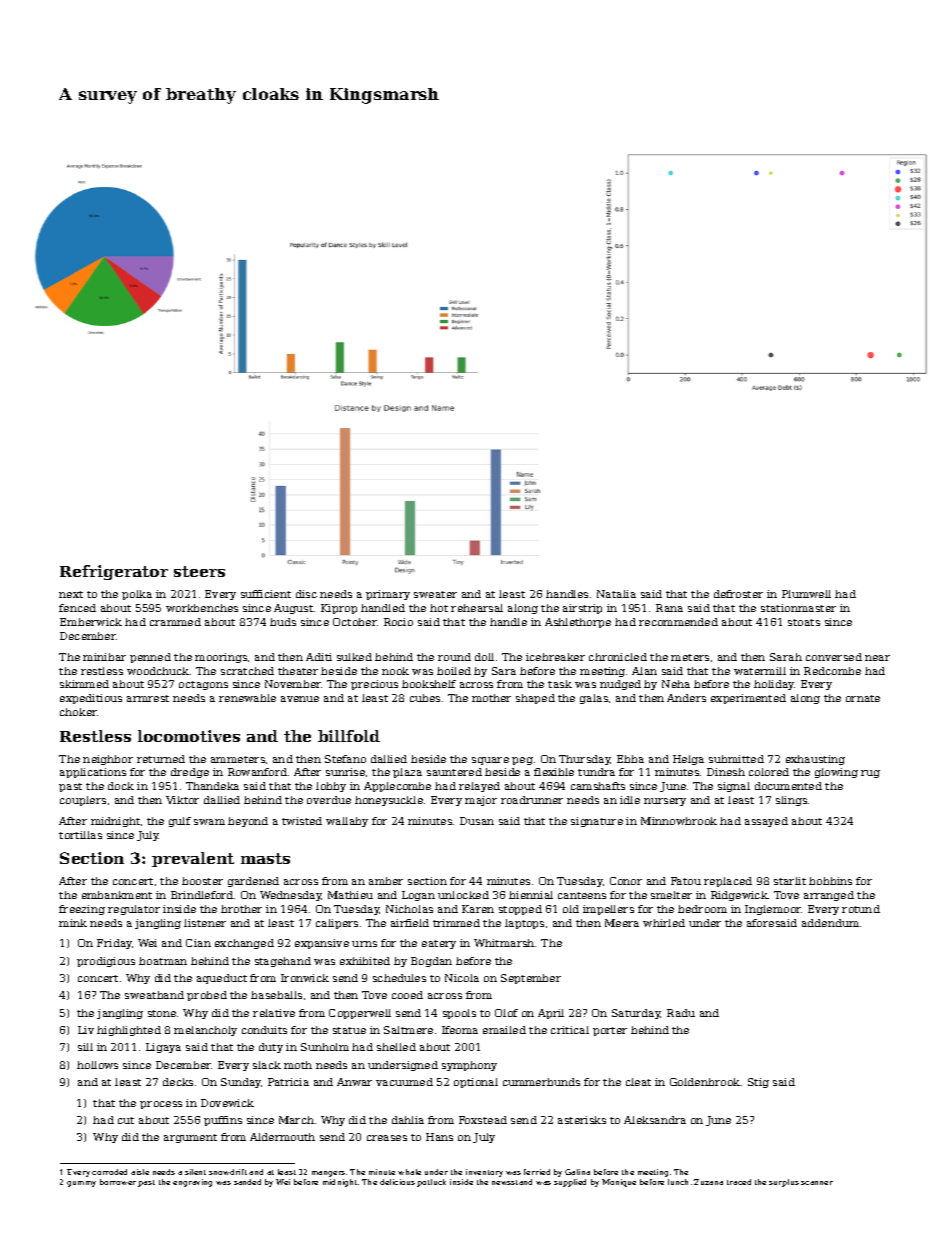 The width and height of the document is (952, 1233). I want to click on ferried, so click(537, 1172).
